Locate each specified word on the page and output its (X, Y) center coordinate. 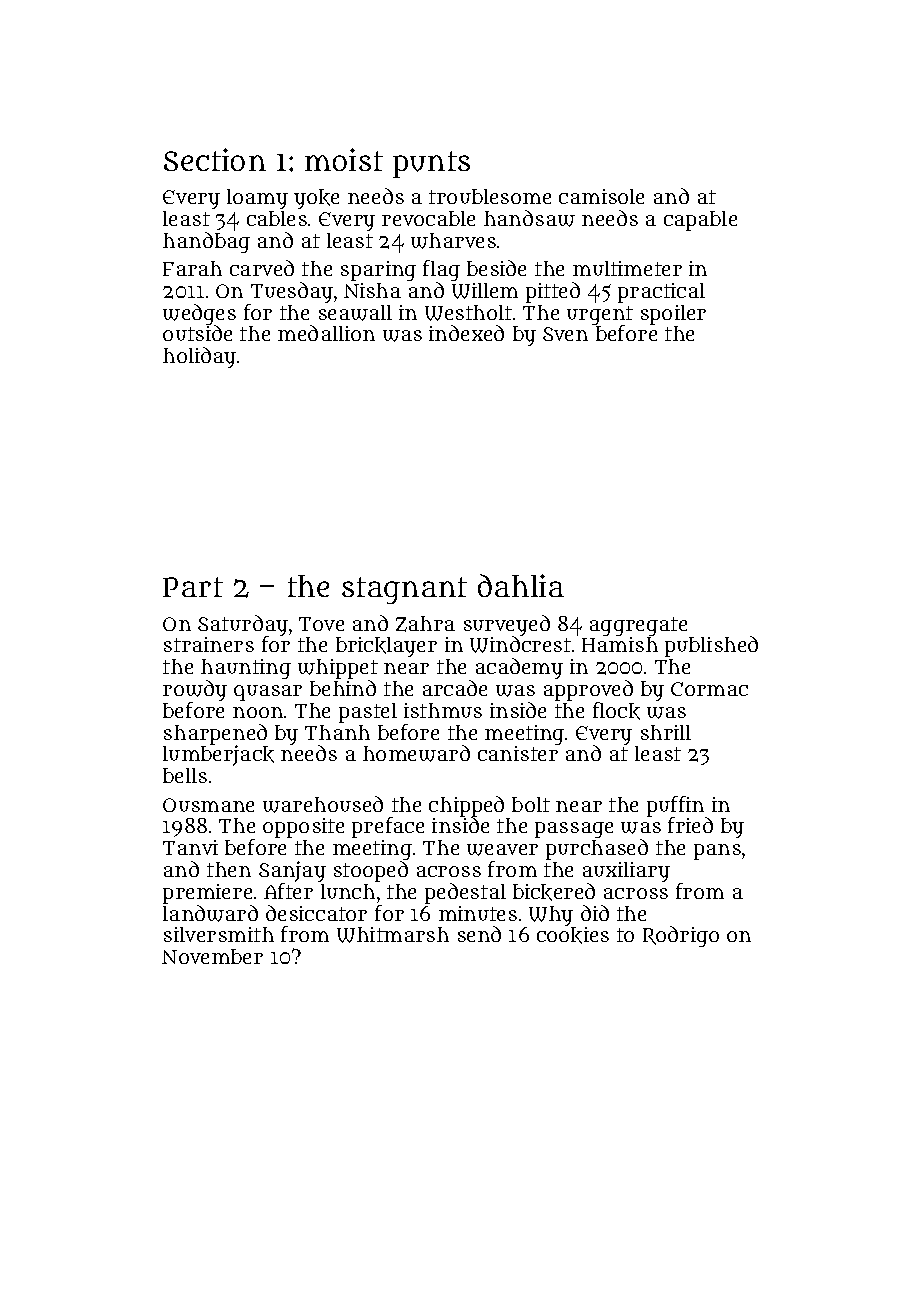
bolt (531, 804)
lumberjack (218, 756)
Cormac (709, 689)
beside (496, 268)
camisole (601, 196)
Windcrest (520, 645)
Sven (565, 334)
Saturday (243, 626)
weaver (502, 850)
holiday (199, 357)
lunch (348, 891)
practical (661, 293)
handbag (206, 242)
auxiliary (626, 872)
